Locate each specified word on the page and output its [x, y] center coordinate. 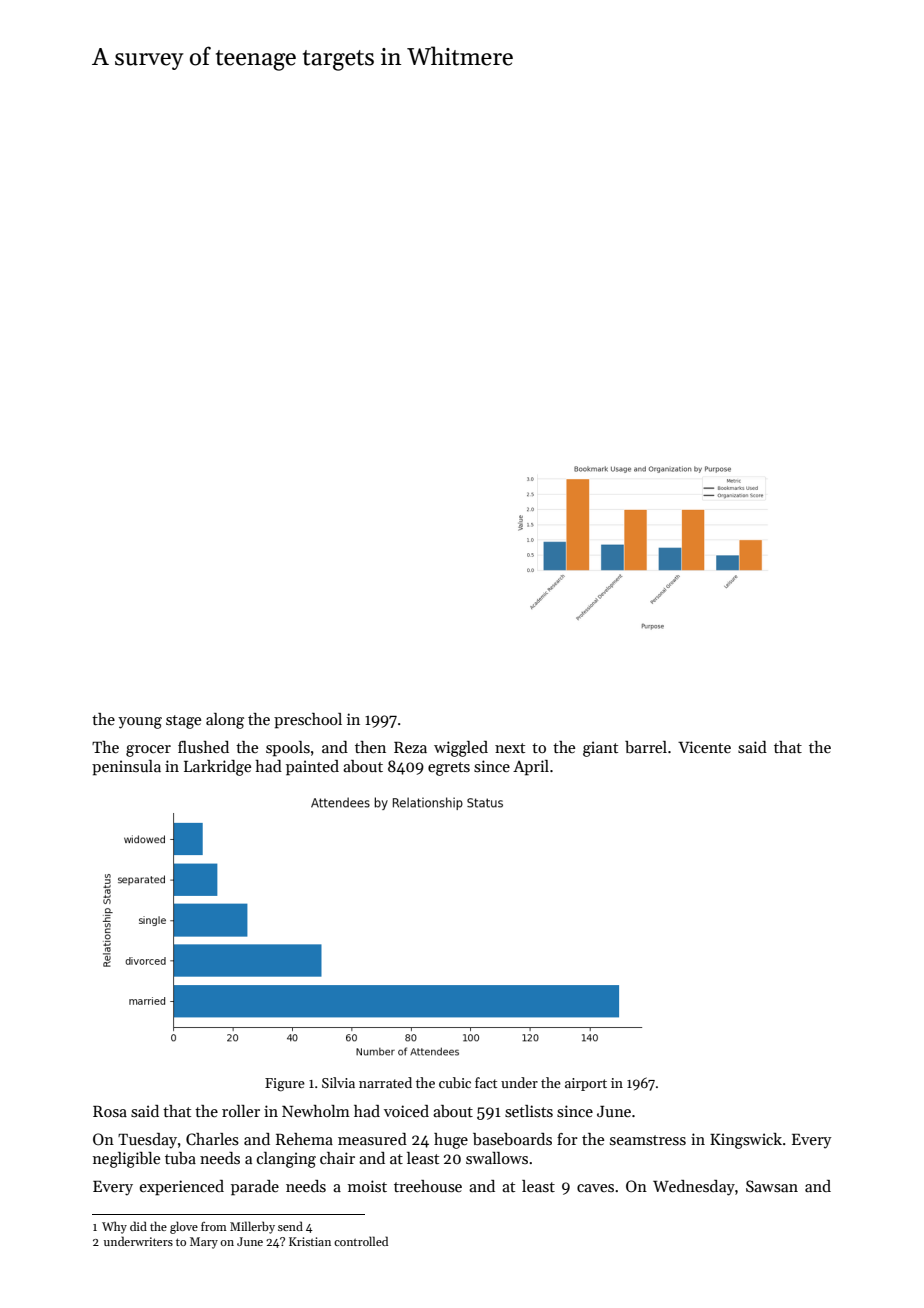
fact [486, 1082]
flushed [203, 747]
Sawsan [772, 1186]
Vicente [704, 747]
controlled [361, 1241]
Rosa [110, 1111]
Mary [204, 1243]
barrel [646, 747]
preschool [308, 721]
